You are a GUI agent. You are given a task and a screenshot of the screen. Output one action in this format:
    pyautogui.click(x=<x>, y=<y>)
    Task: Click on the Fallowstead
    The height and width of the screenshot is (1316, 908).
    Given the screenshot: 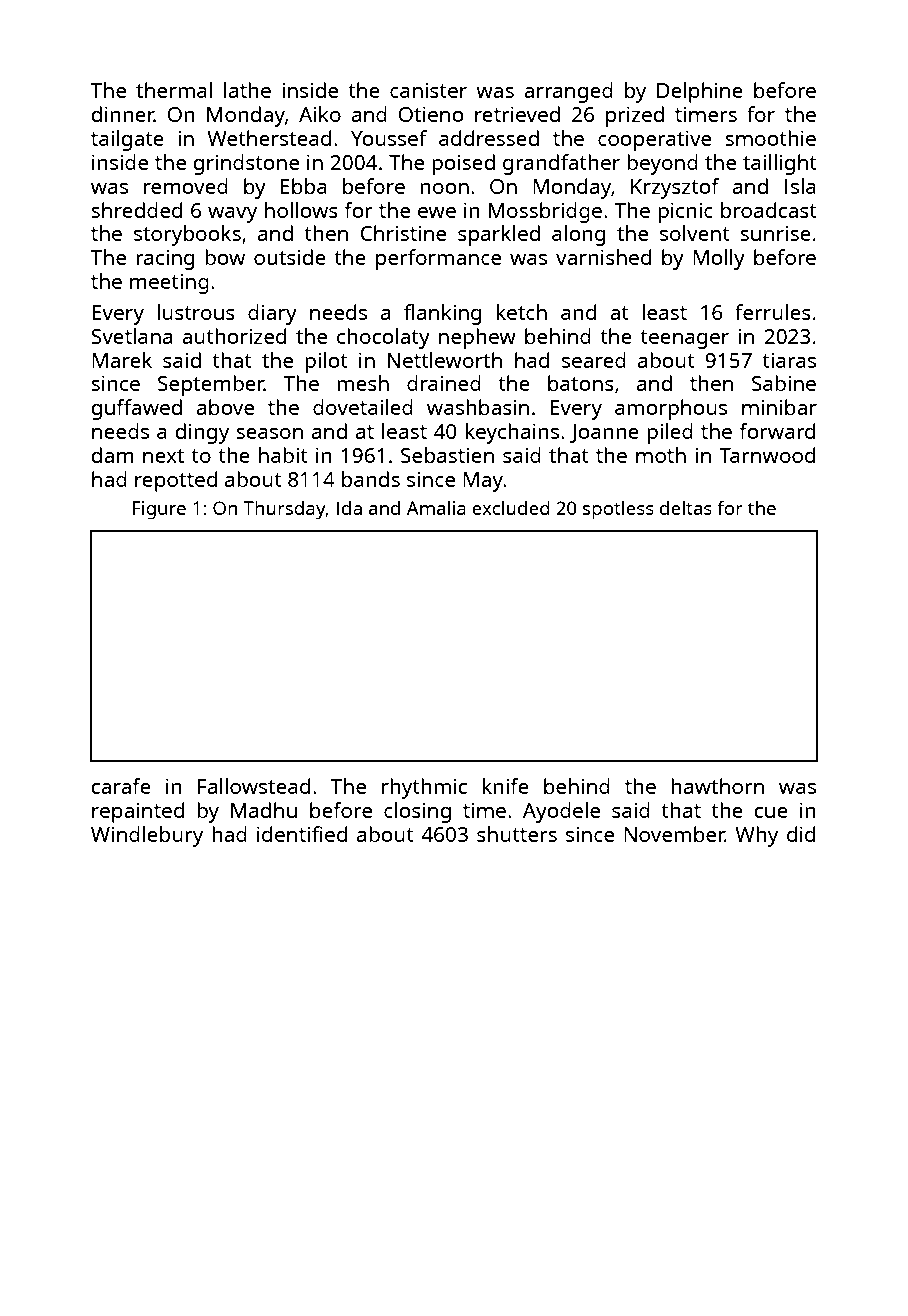 What is the action you would take?
    pyautogui.click(x=254, y=786)
